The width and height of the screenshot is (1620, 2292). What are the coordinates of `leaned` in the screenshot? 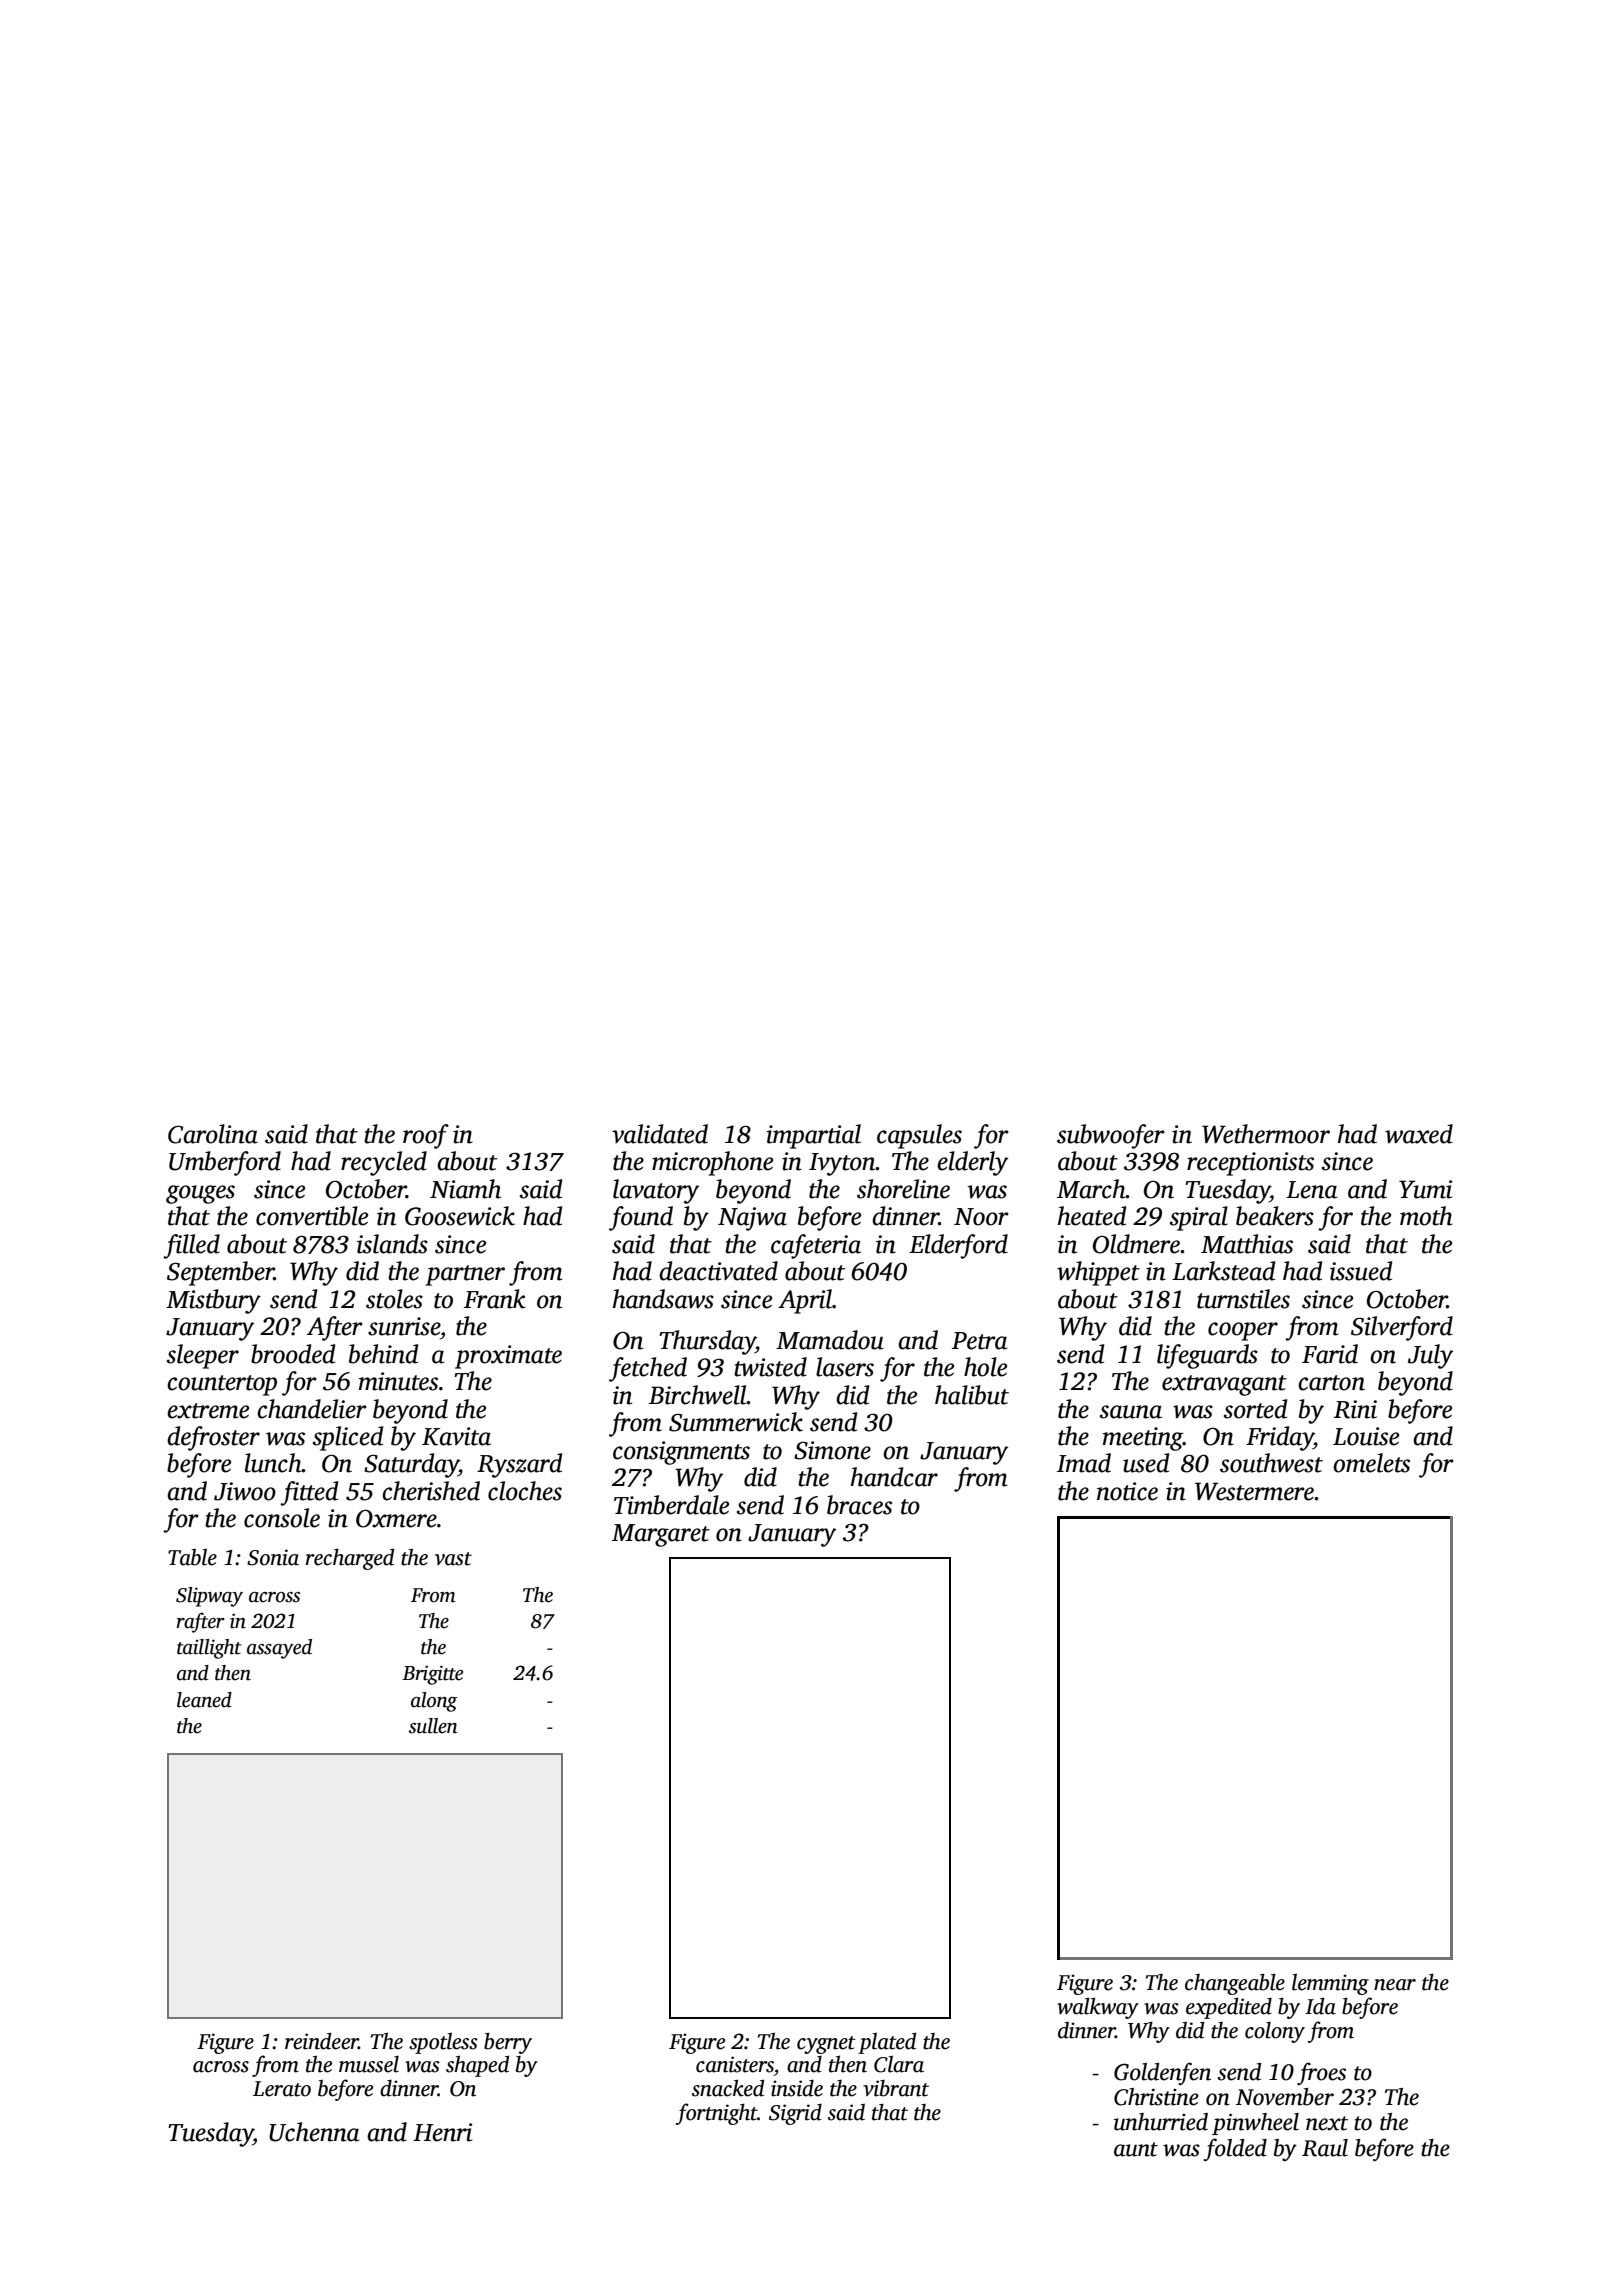 It's located at (204, 1700).
